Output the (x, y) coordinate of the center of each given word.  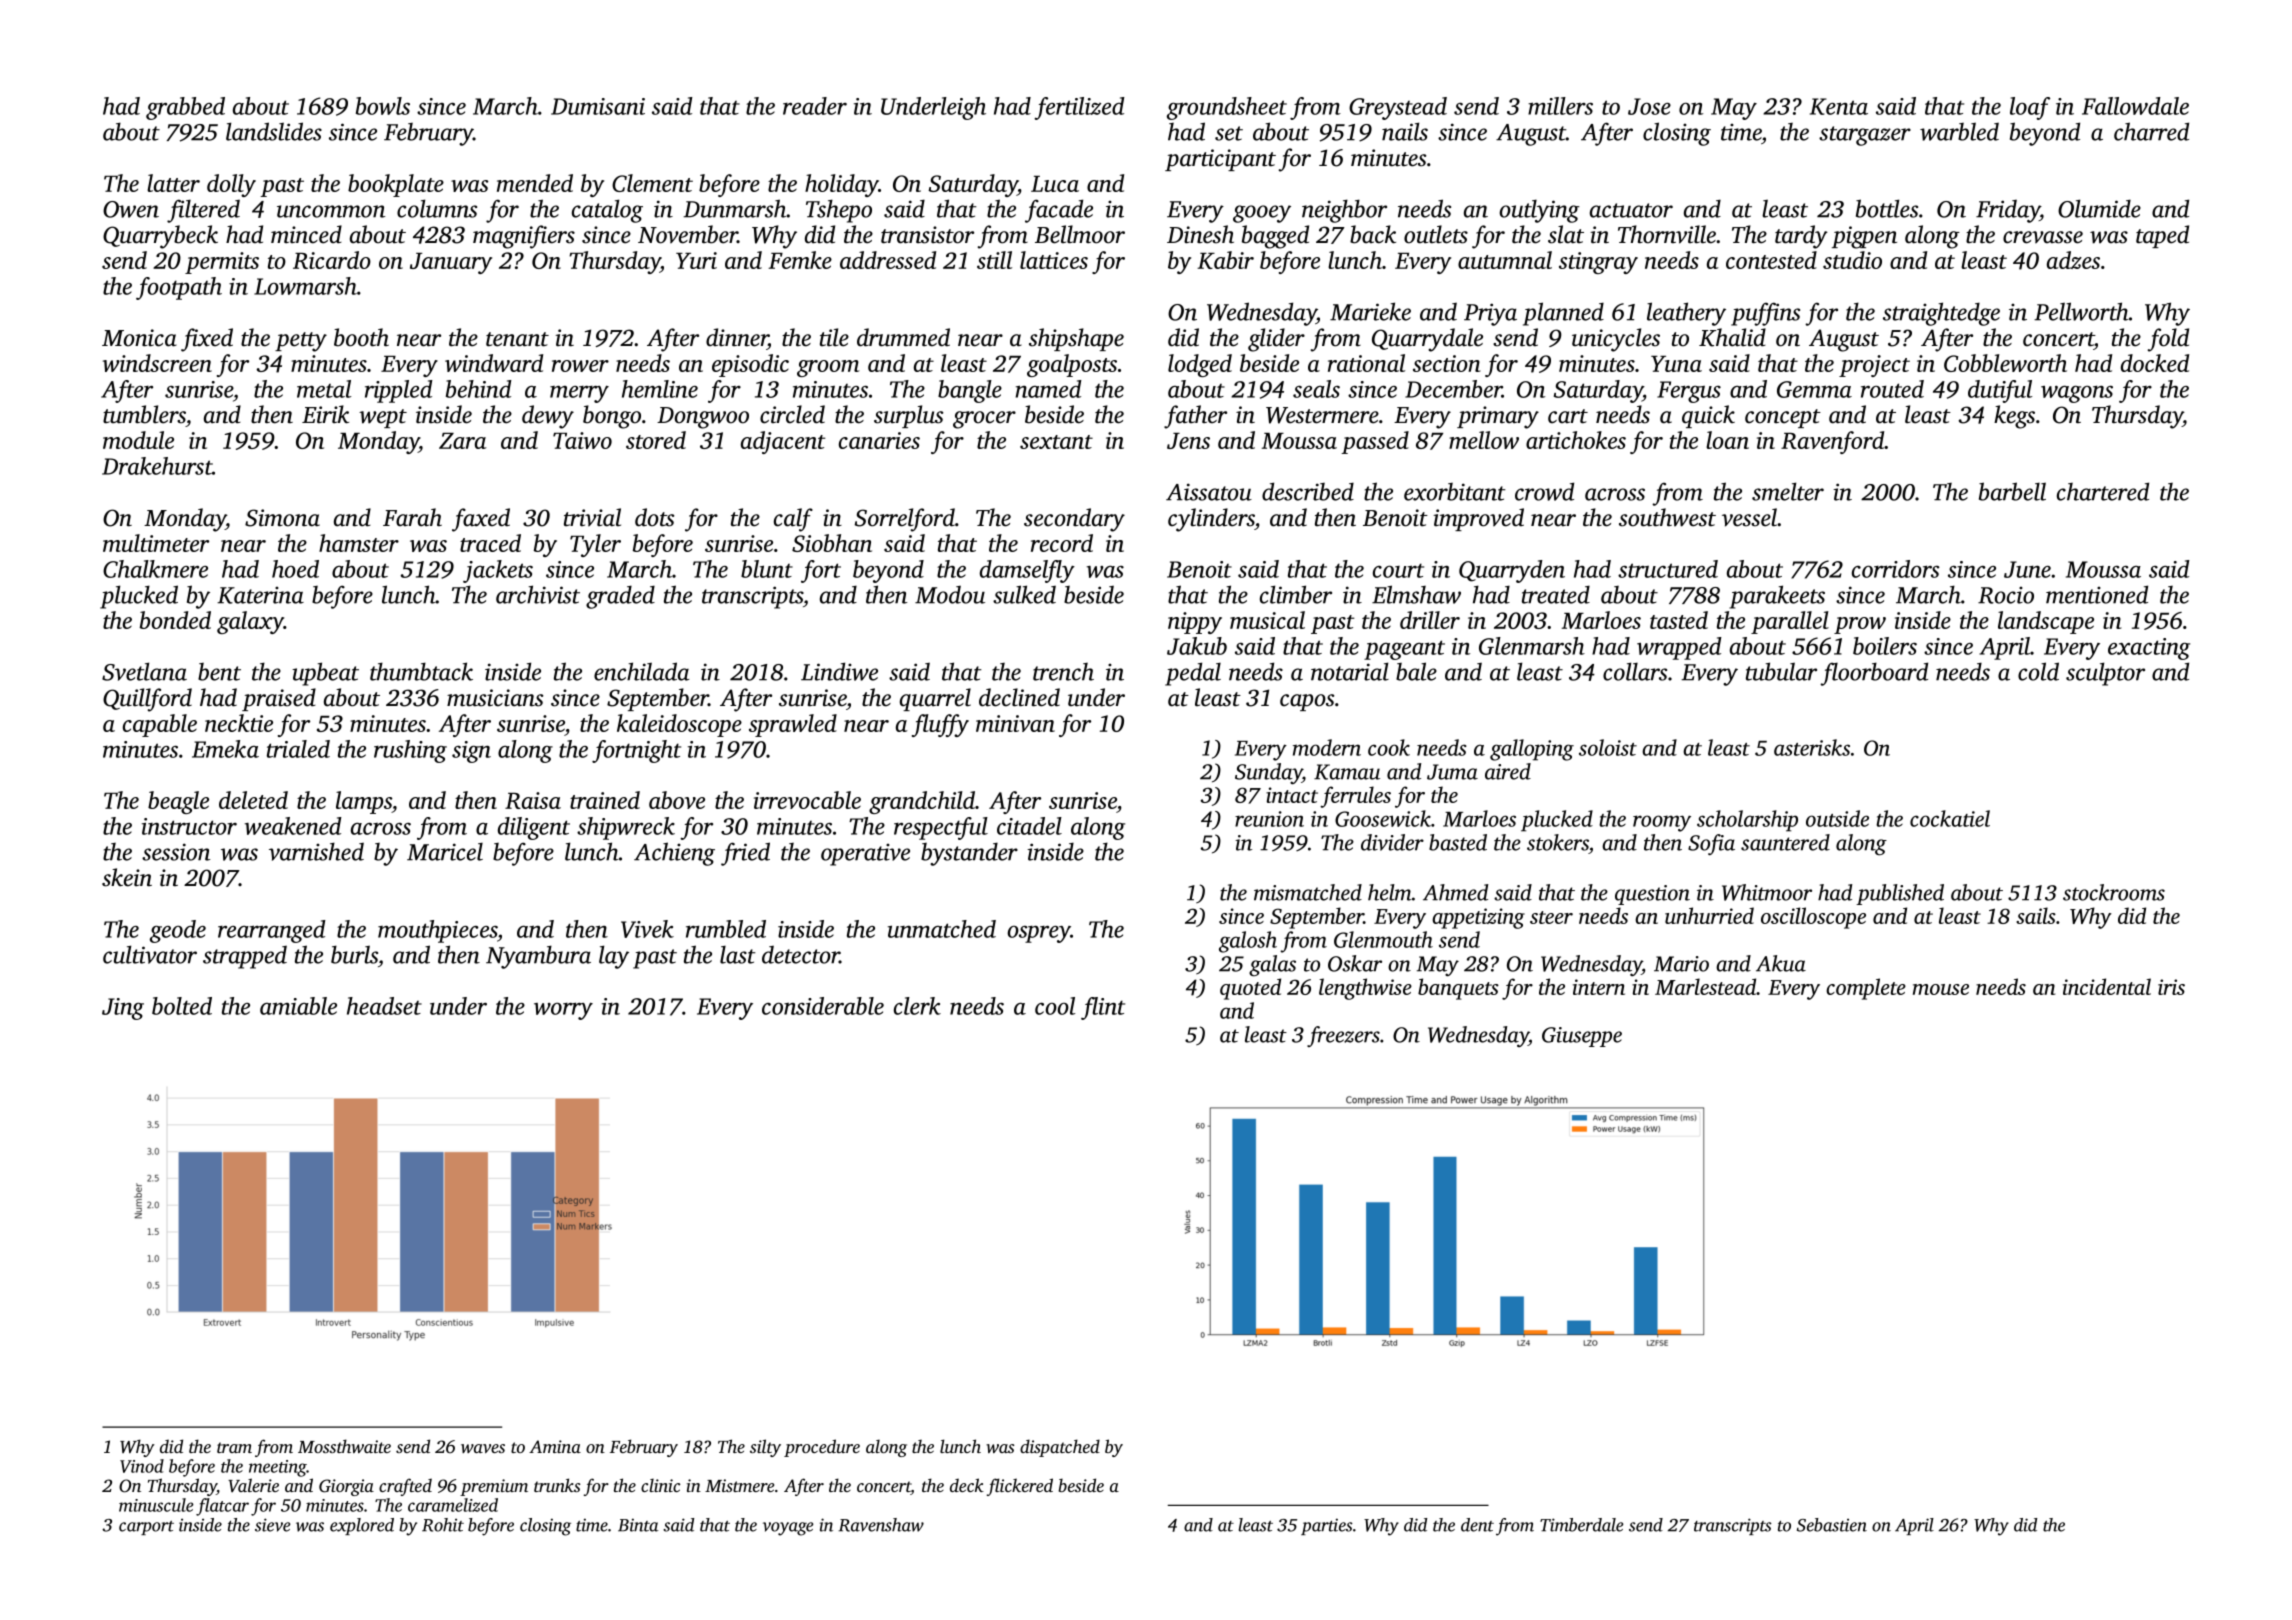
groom (828, 368)
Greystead (1398, 108)
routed (1892, 389)
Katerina (260, 595)
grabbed (185, 108)
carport (146, 1528)
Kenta (1839, 106)
